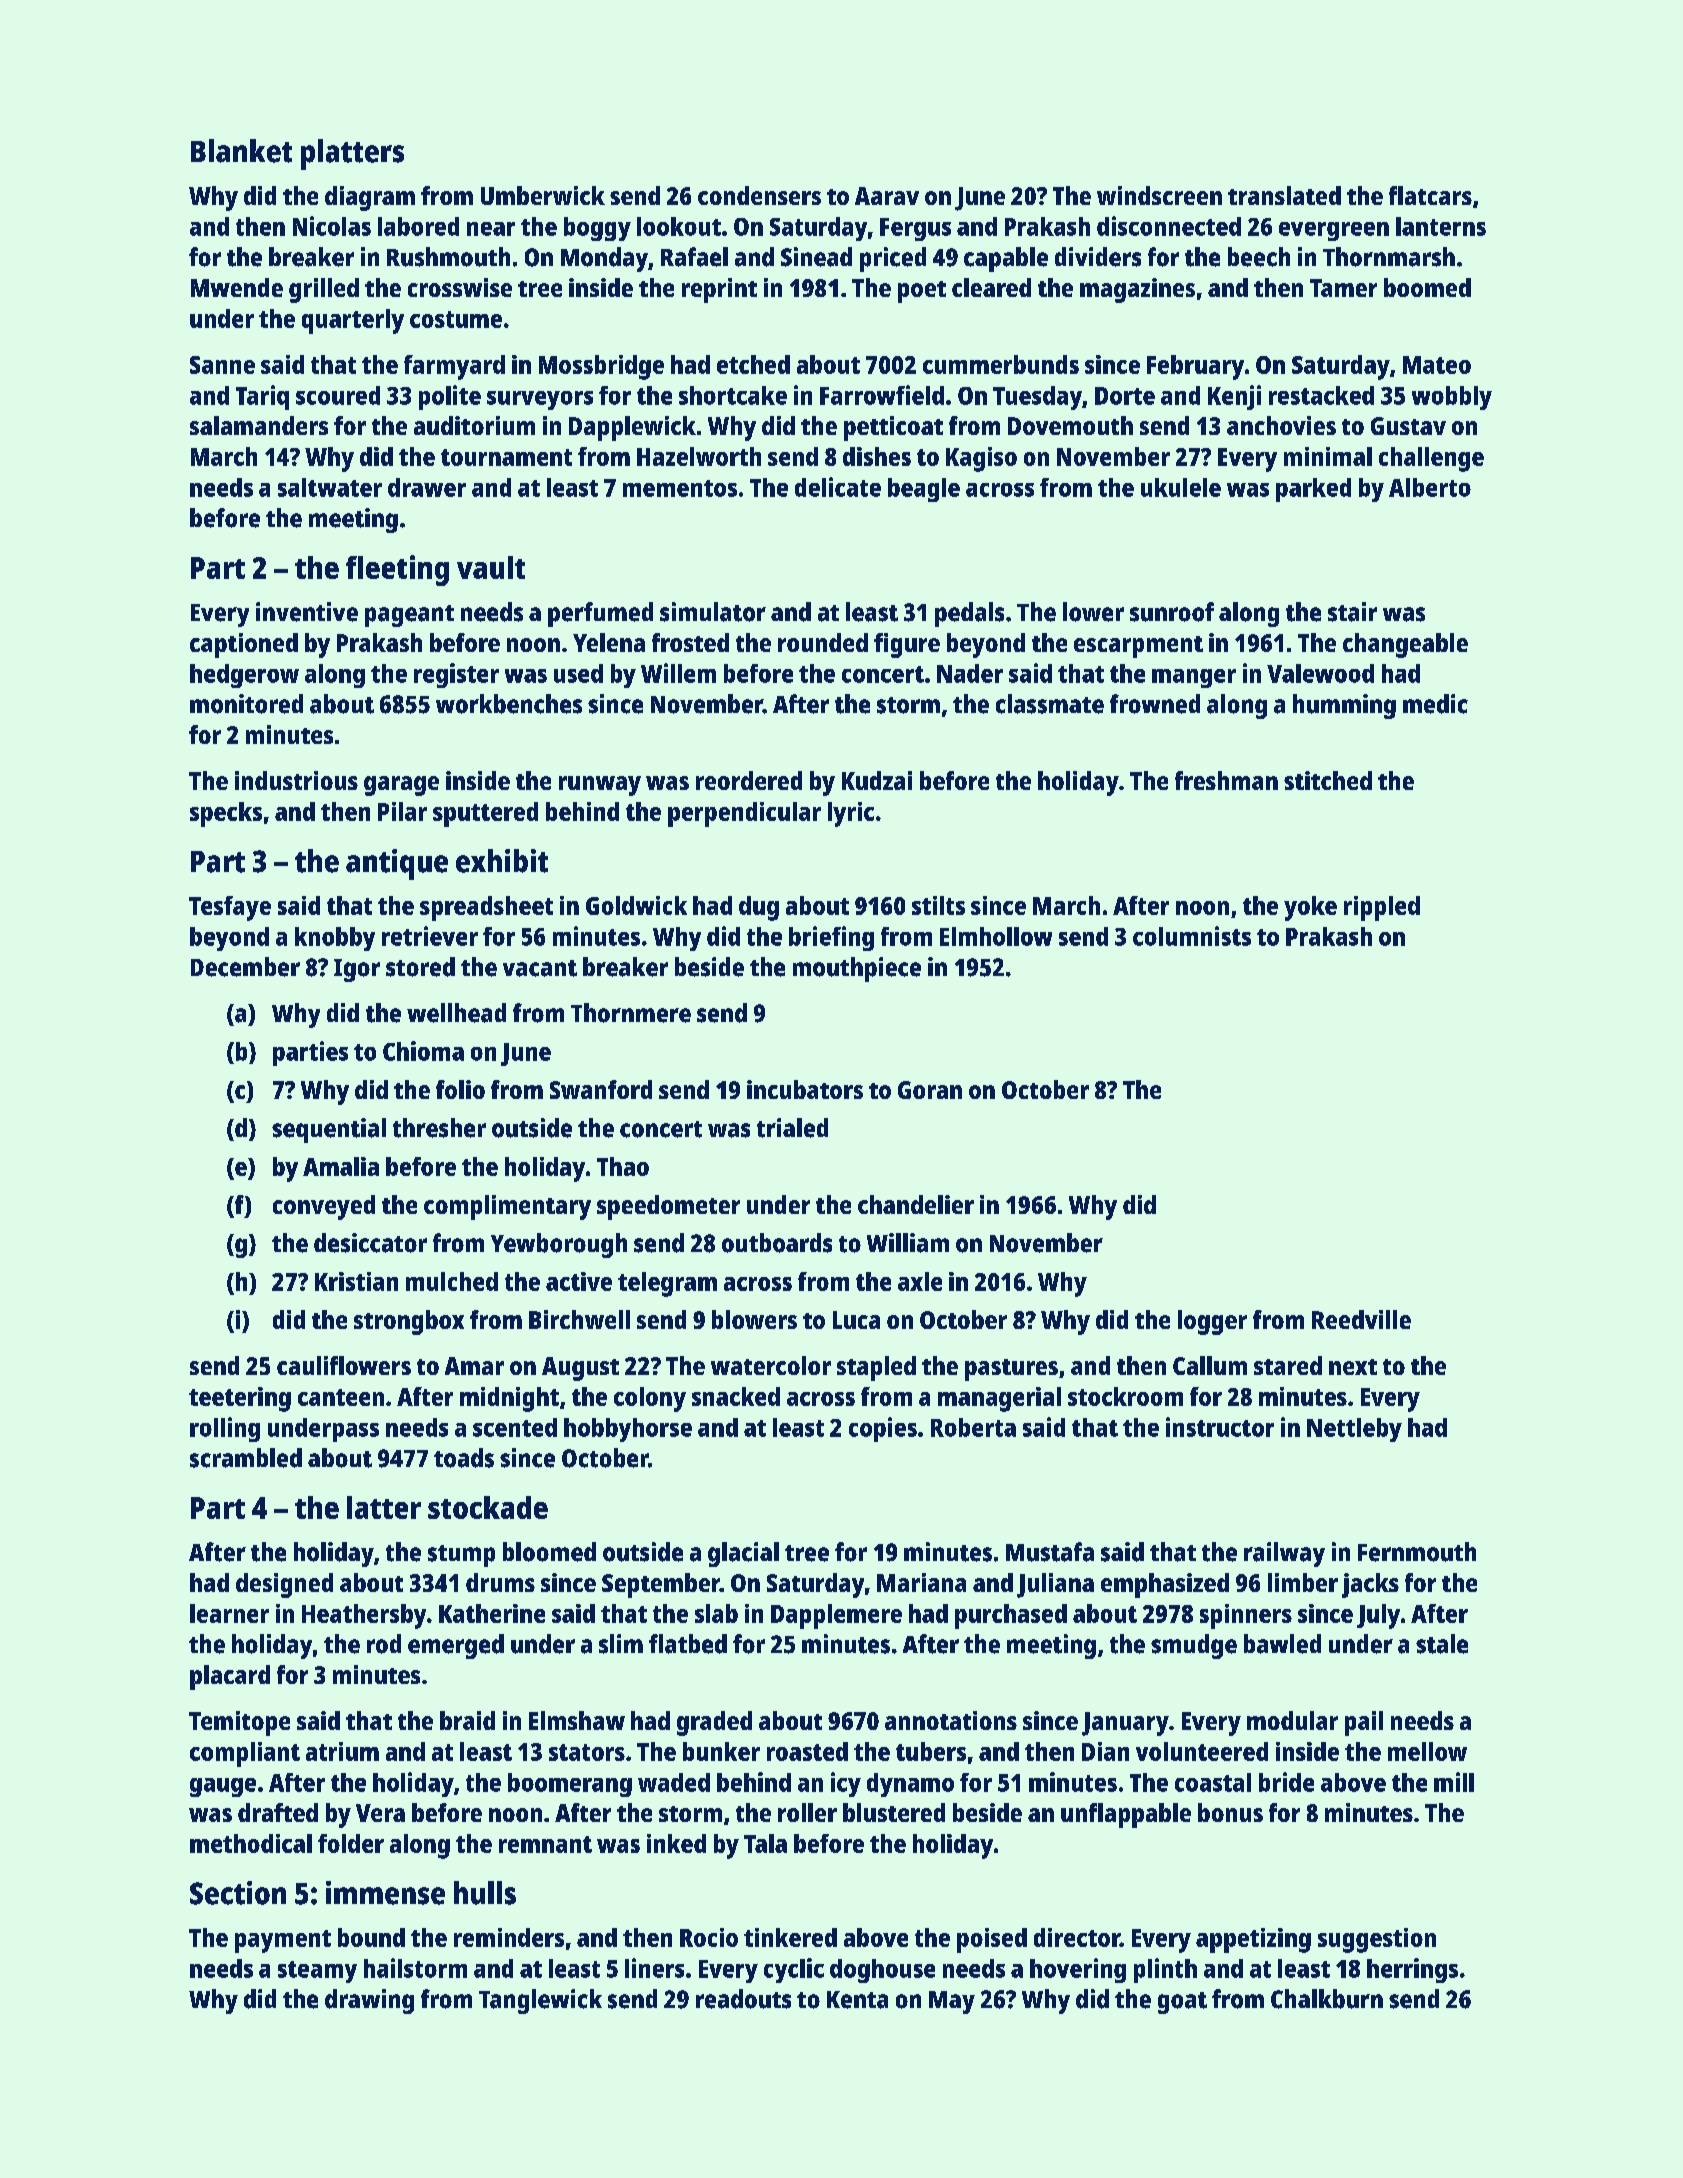 Image resolution: width=1683 pixels, height=2178 pixels. I want to click on Dapplemere, so click(836, 1616).
